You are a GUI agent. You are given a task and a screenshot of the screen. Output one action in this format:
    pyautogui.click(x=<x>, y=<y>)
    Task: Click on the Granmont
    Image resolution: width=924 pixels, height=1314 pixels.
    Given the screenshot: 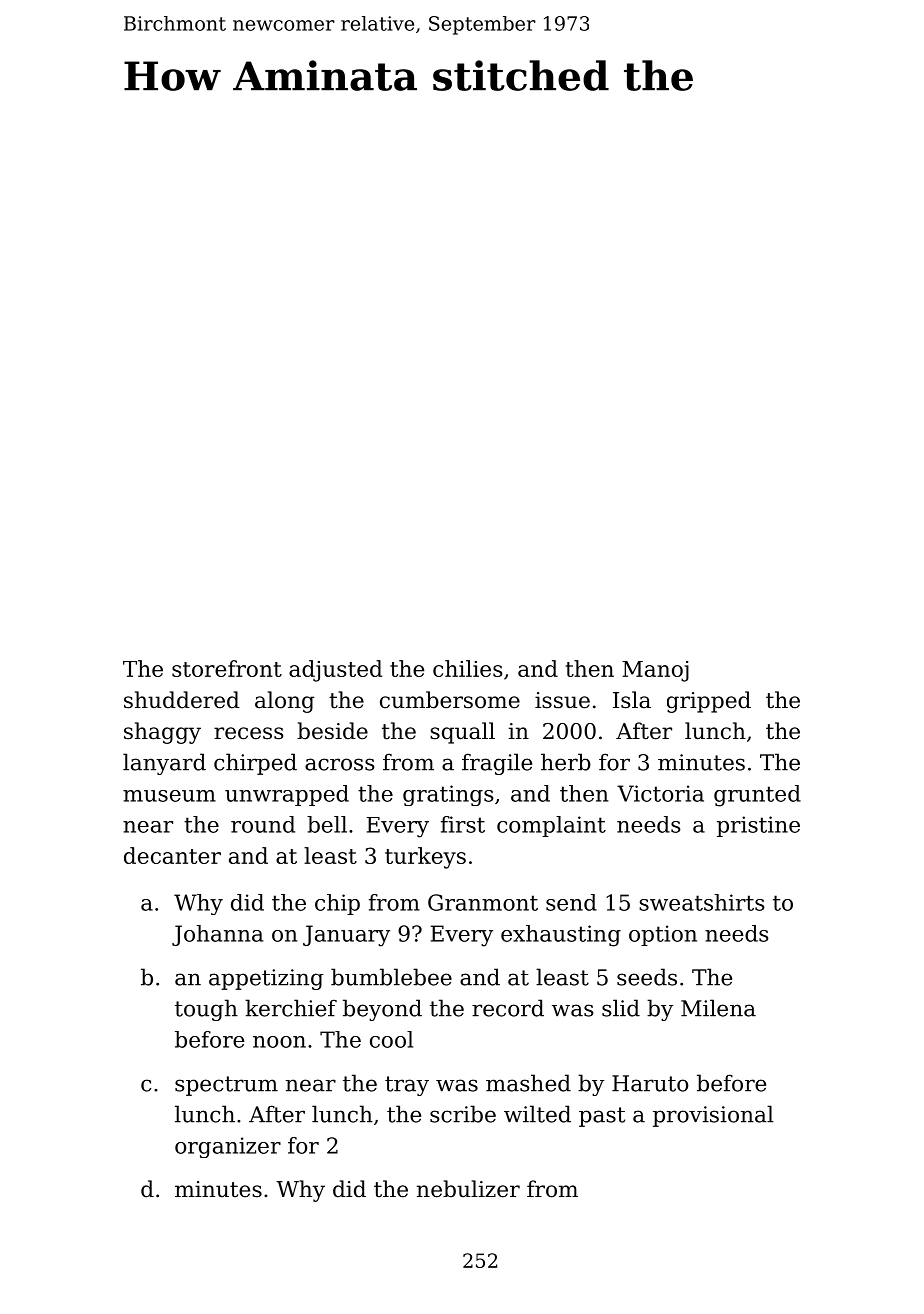 What is the action you would take?
    pyautogui.click(x=483, y=902)
